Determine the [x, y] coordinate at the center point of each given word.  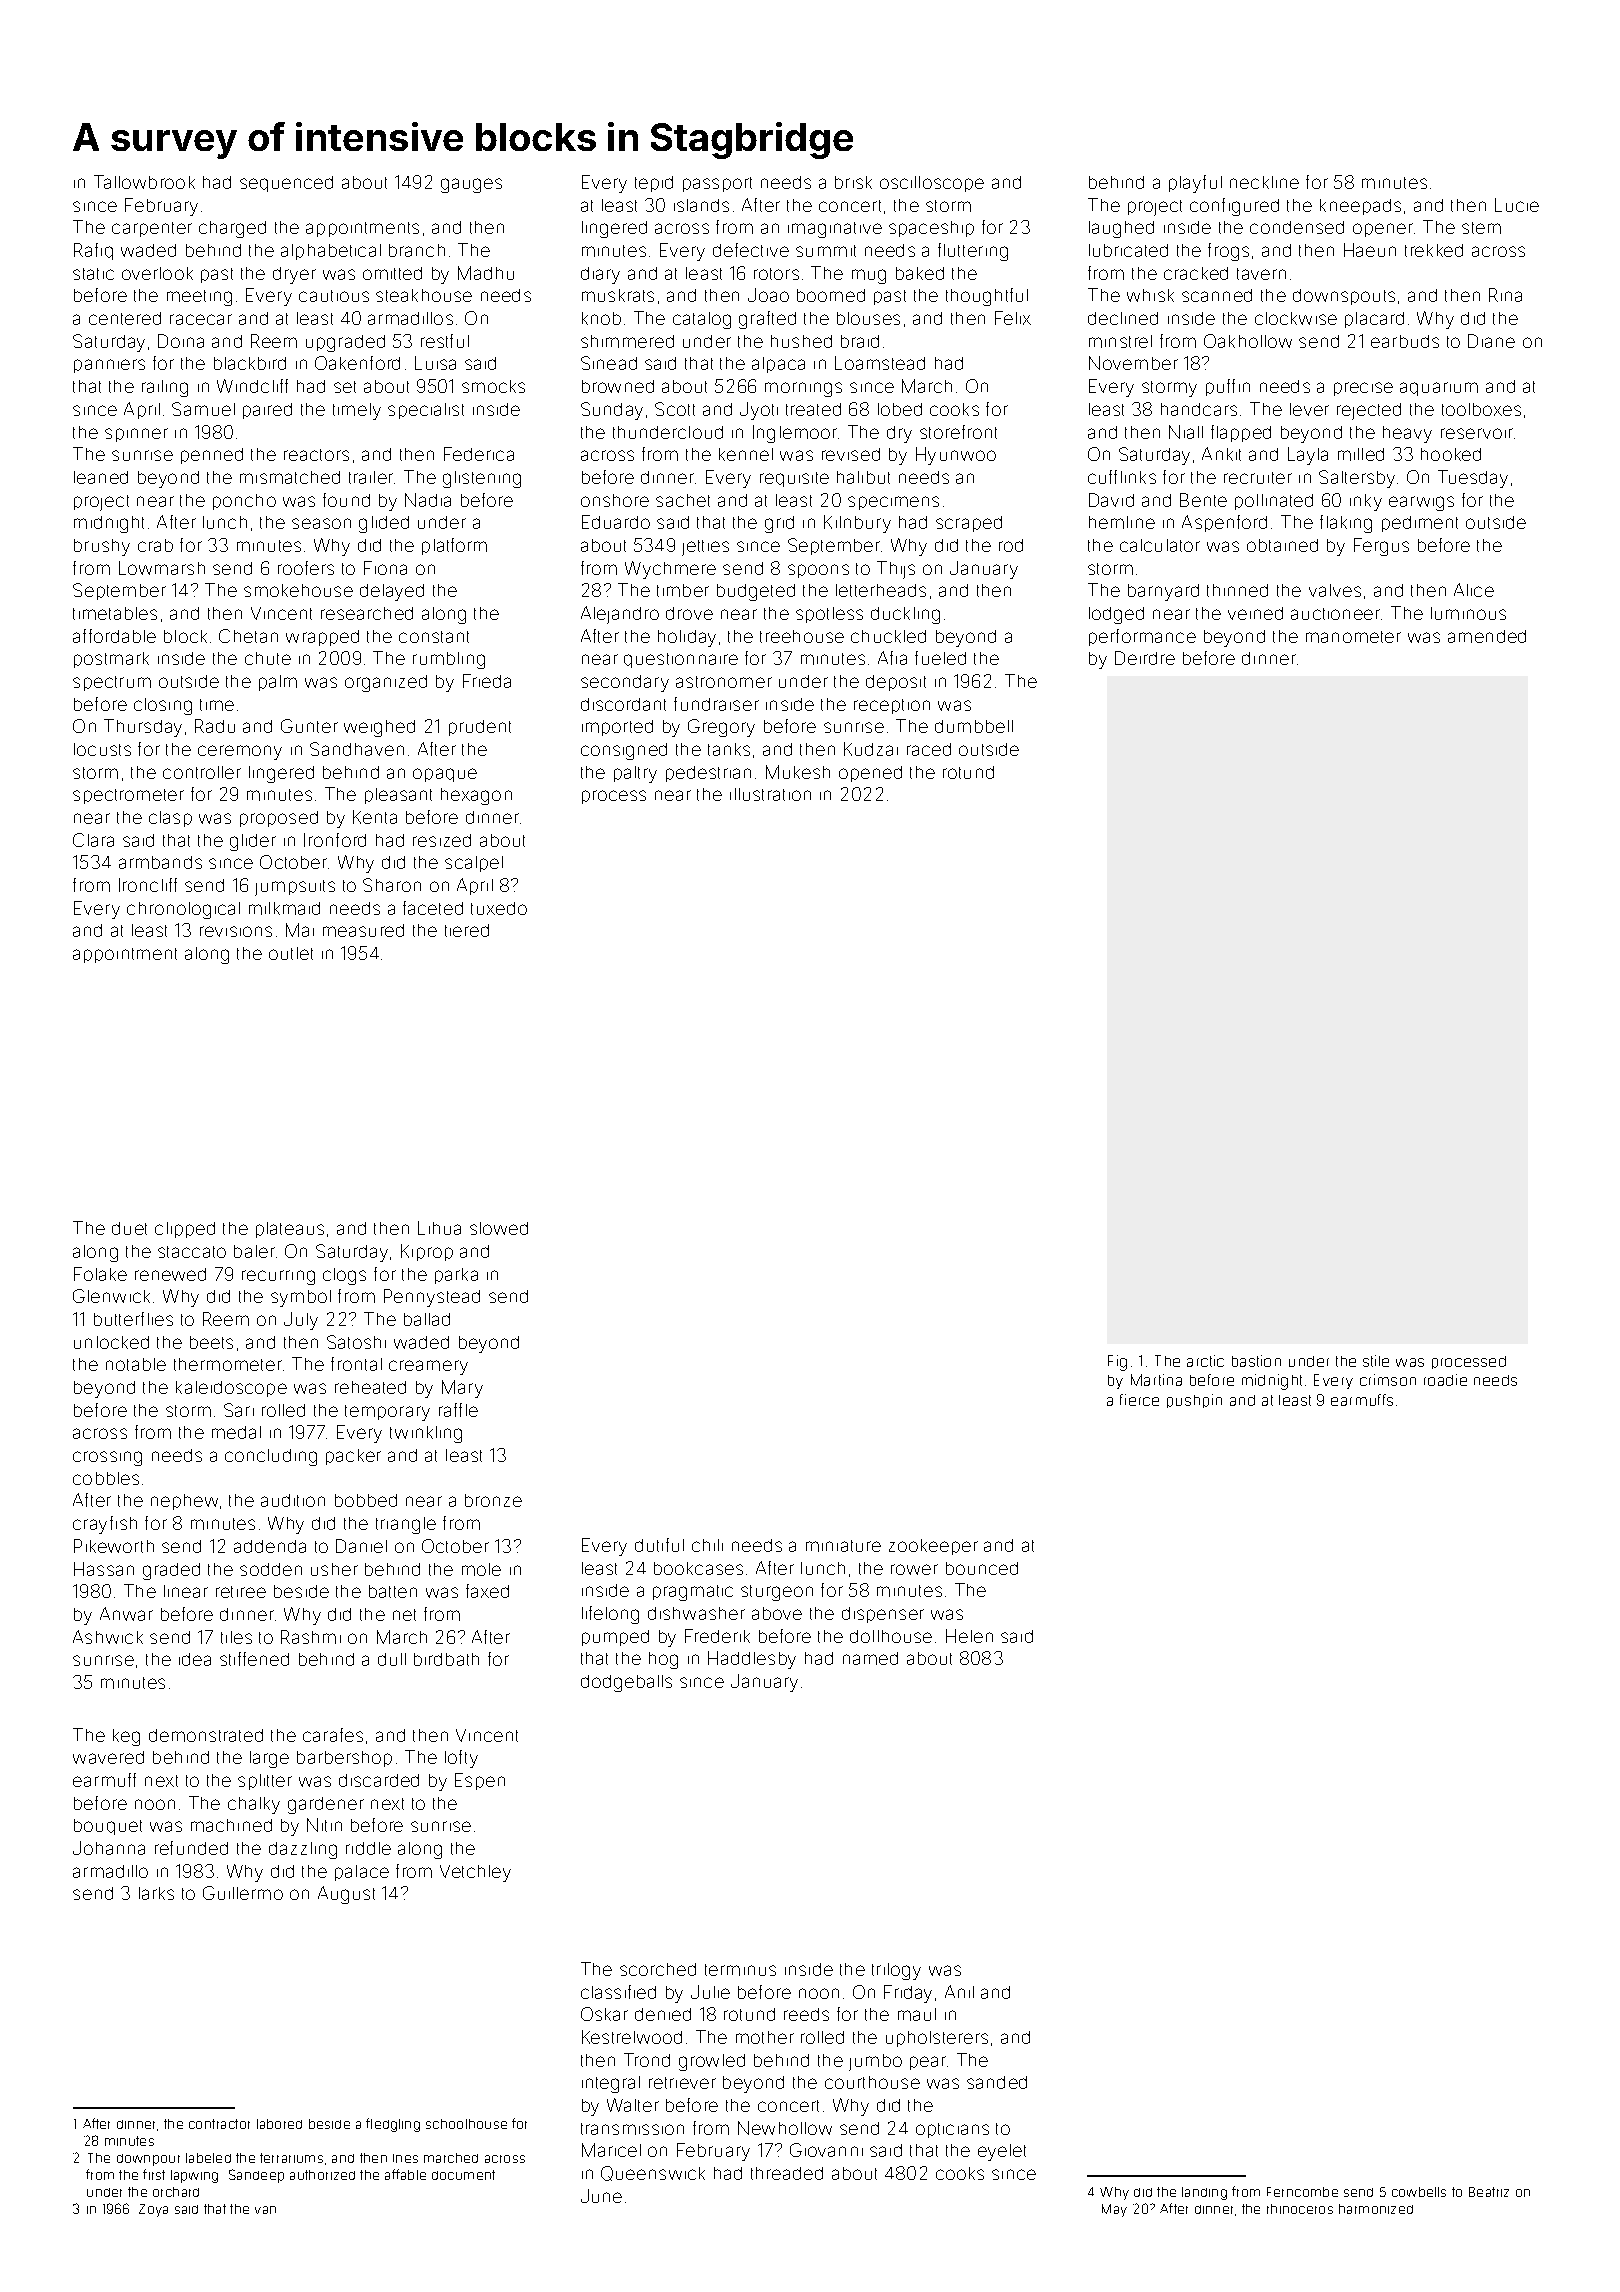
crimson [1388, 1380]
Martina [1156, 1380]
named [870, 1658]
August [346, 1895]
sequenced [286, 184]
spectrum [112, 683]
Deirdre [1145, 658]
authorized [322, 2175]
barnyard [1163, 592]
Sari [239, 1410]
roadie [1445, 1380]
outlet [291, 953]
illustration [770, 794]
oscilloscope [932, 184]
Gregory [721, 728]
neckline [1264, 182]
